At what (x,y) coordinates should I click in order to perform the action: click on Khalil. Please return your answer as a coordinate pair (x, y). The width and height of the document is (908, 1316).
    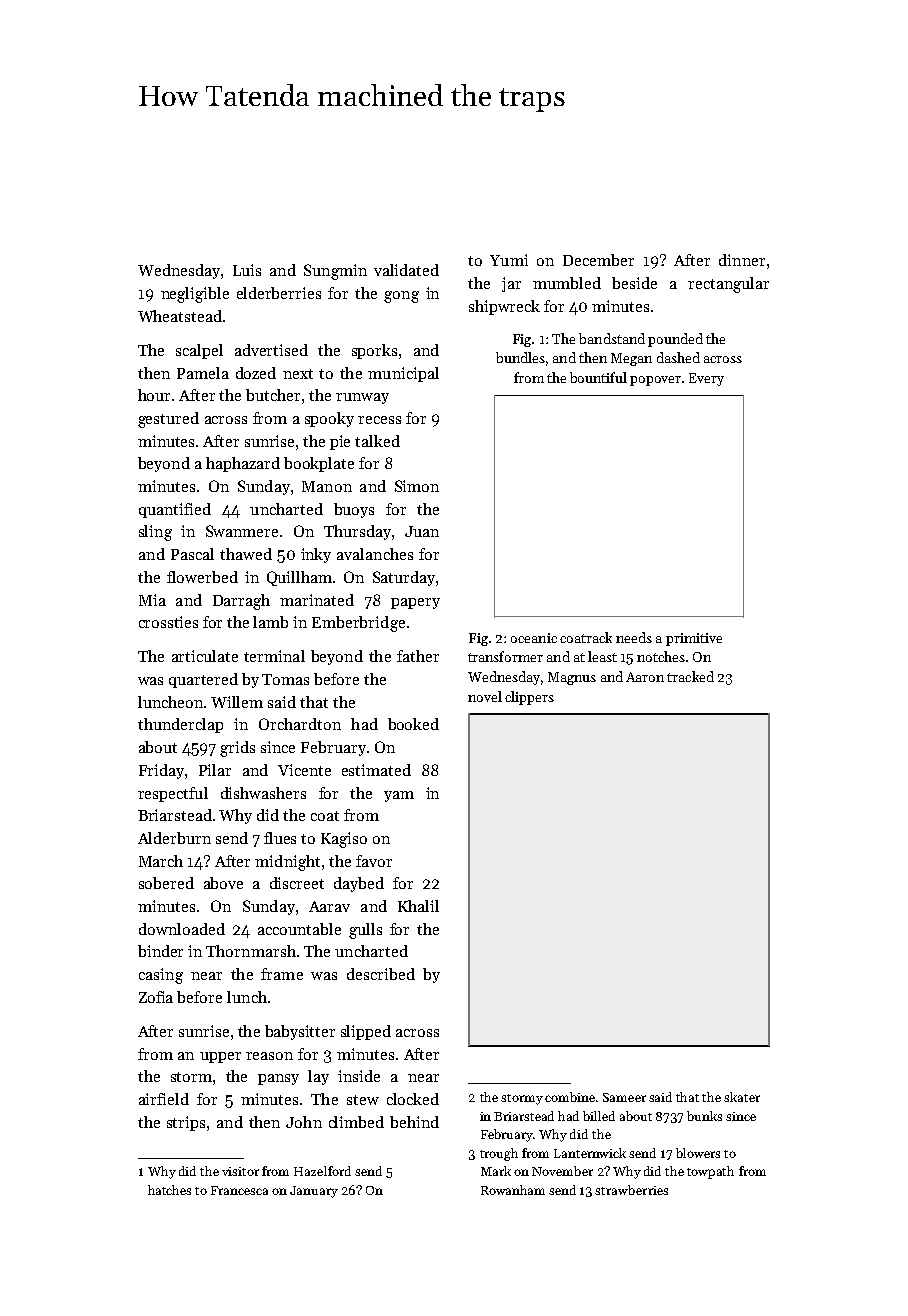
    Looking at the image, I should click on (418, 906).
